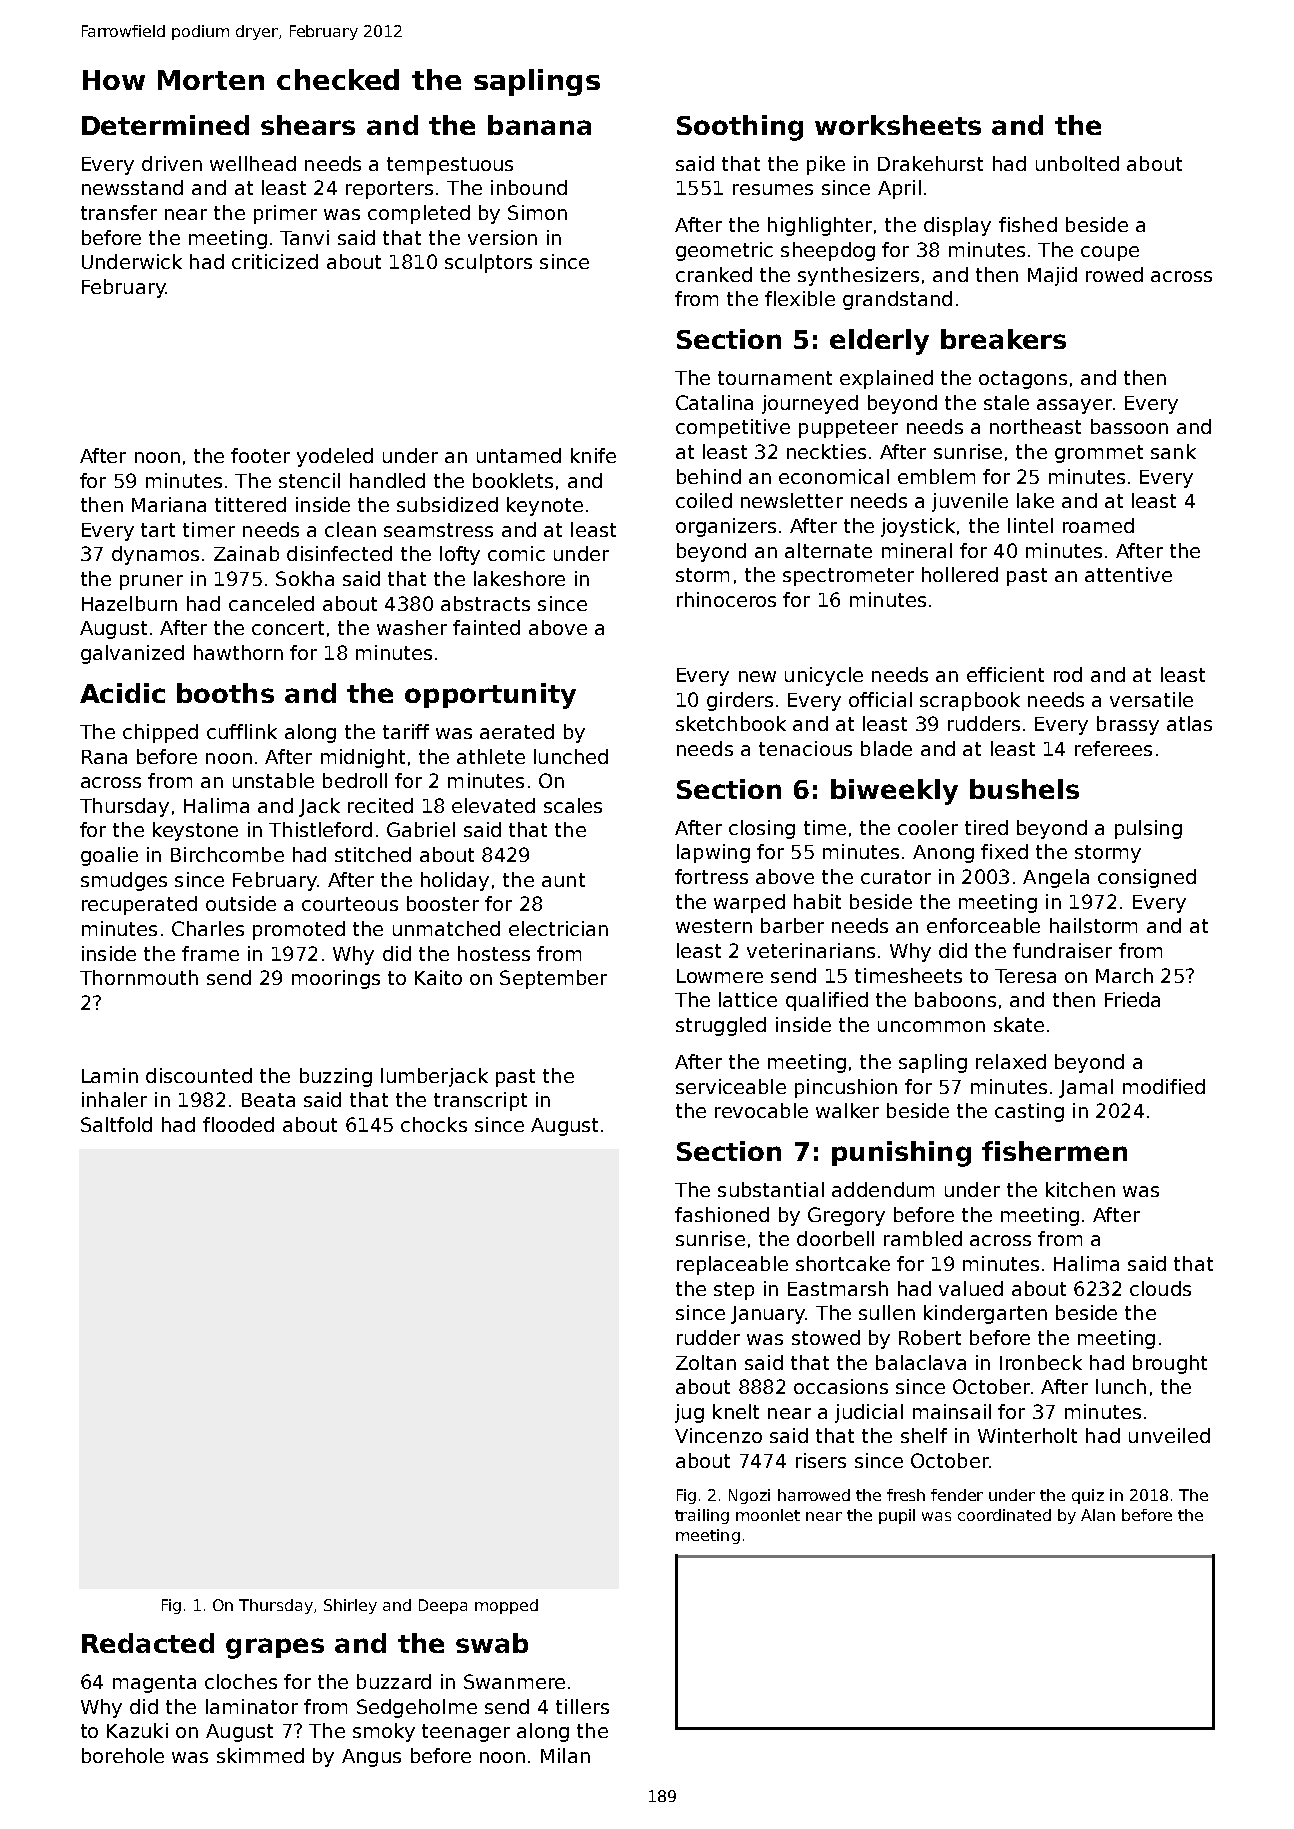  What do you see at coordinates (434, 1124) in the page?
I see `chocks` at bounding box center [434, 1124].
